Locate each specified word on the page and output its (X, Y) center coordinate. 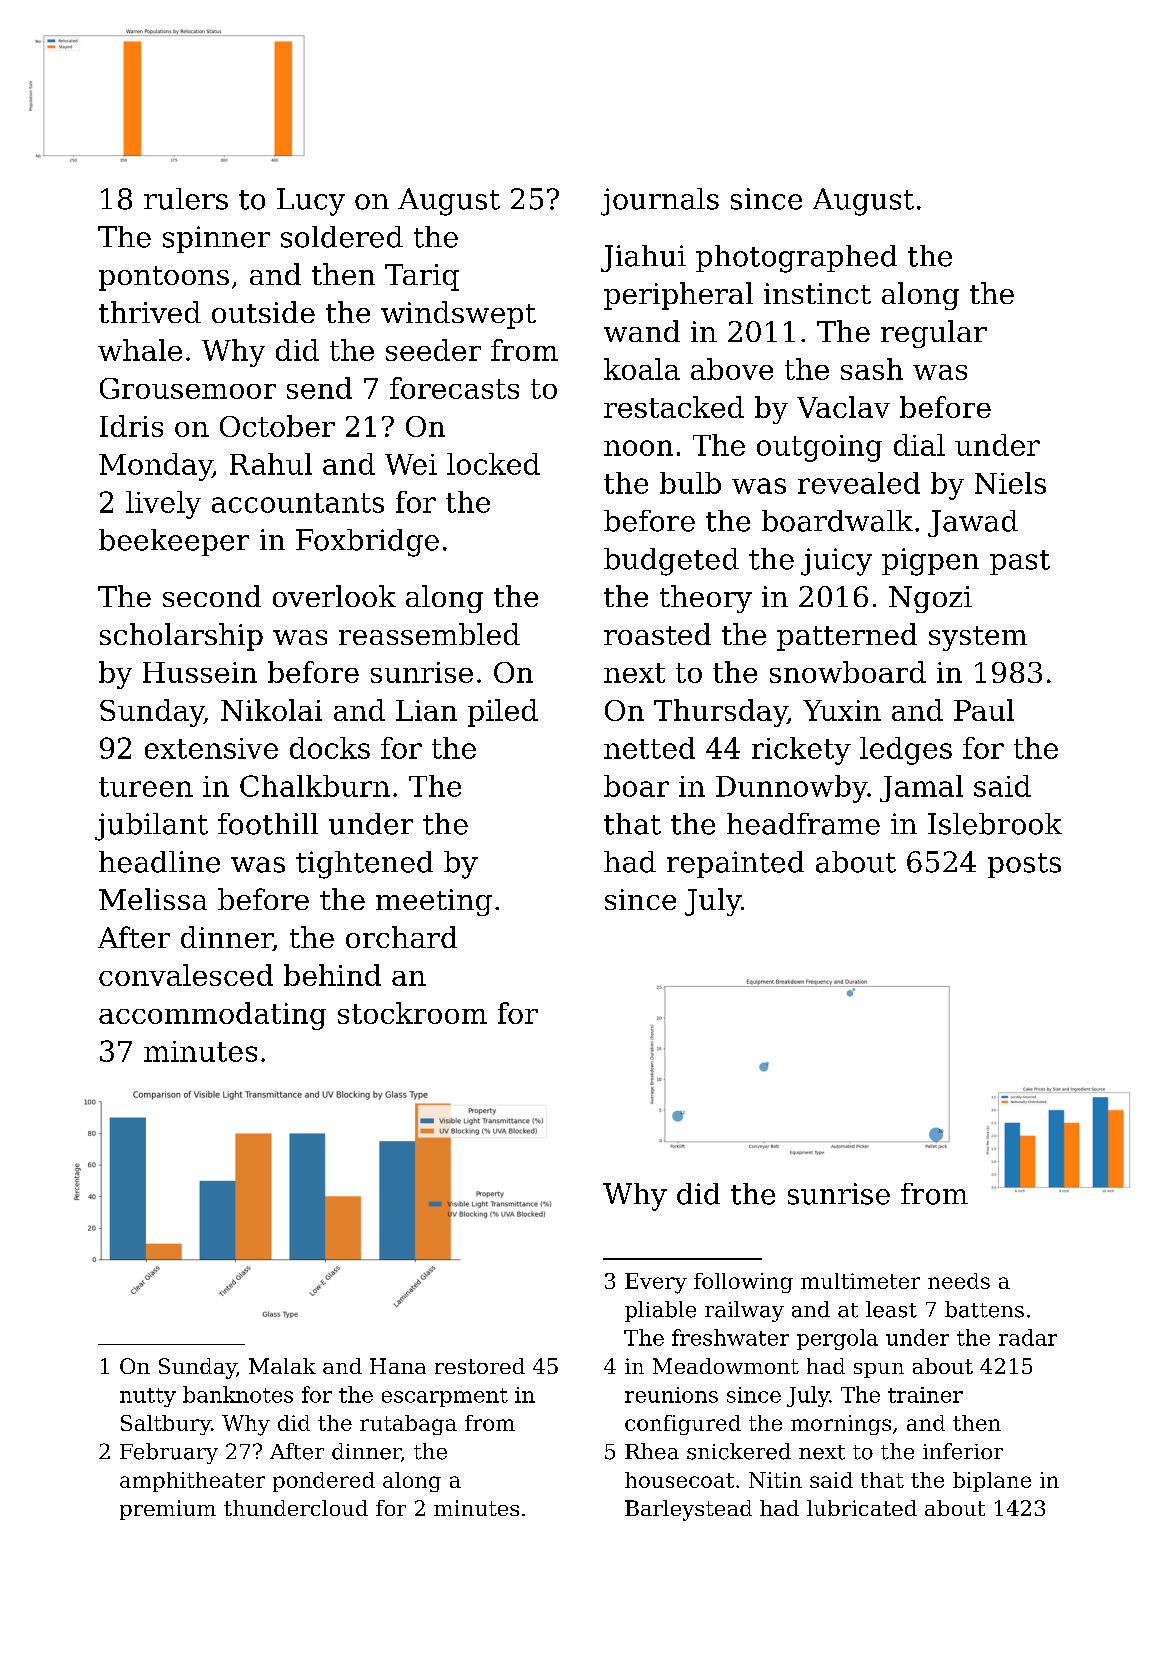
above (732, 369)
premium (168, 1510)
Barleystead (688, 1510)
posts (1024, 865)
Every (656, 1283)
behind (332, 975)
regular (934, 334)
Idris (131, 426)
